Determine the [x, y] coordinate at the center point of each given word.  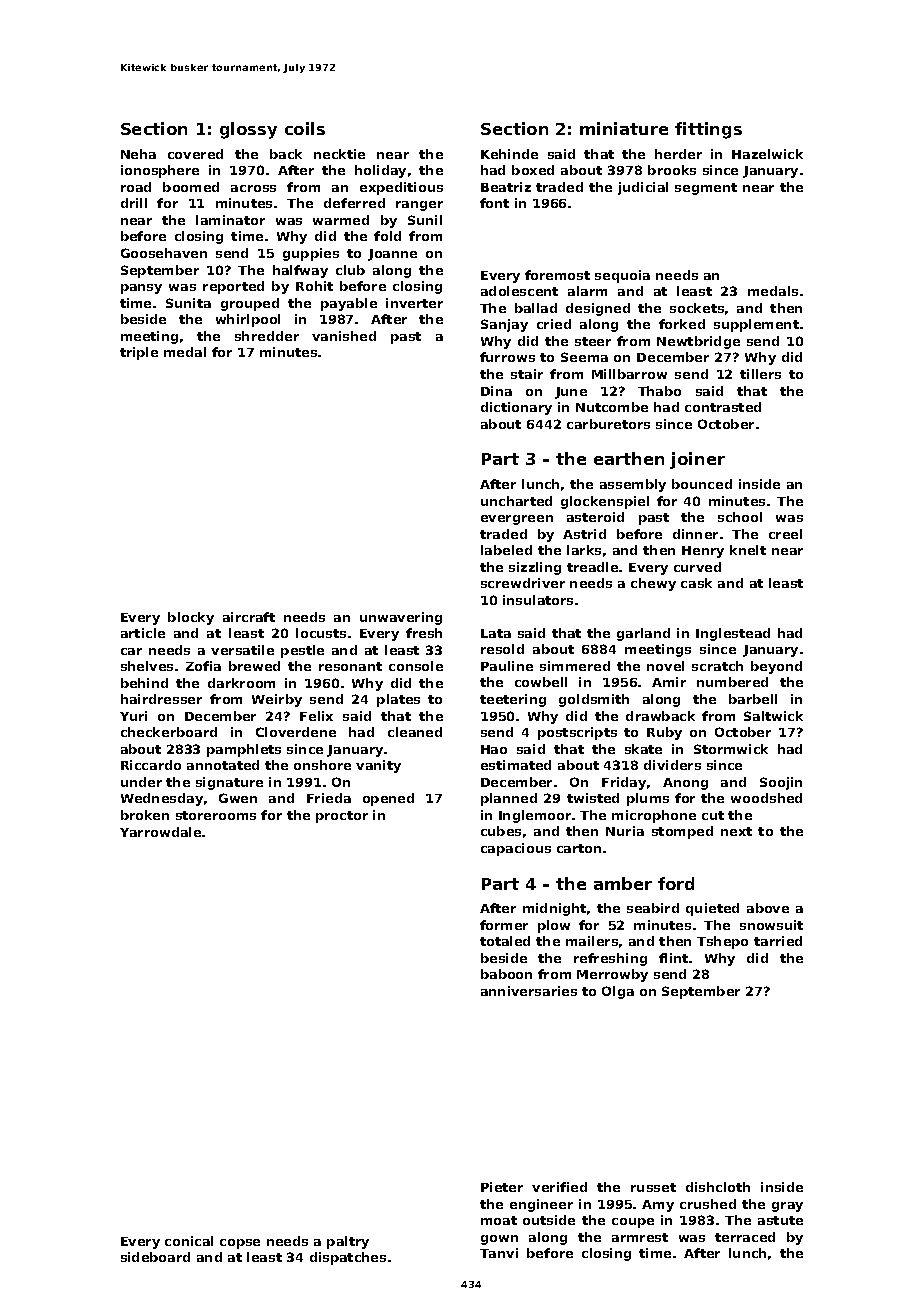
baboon [506, 974]
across [253, 188]
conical [189, 1241]
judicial [643, 188]
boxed [533, 170]
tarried [778, 941]
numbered [732, 682]
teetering [513, 700]
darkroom [241, 683]
